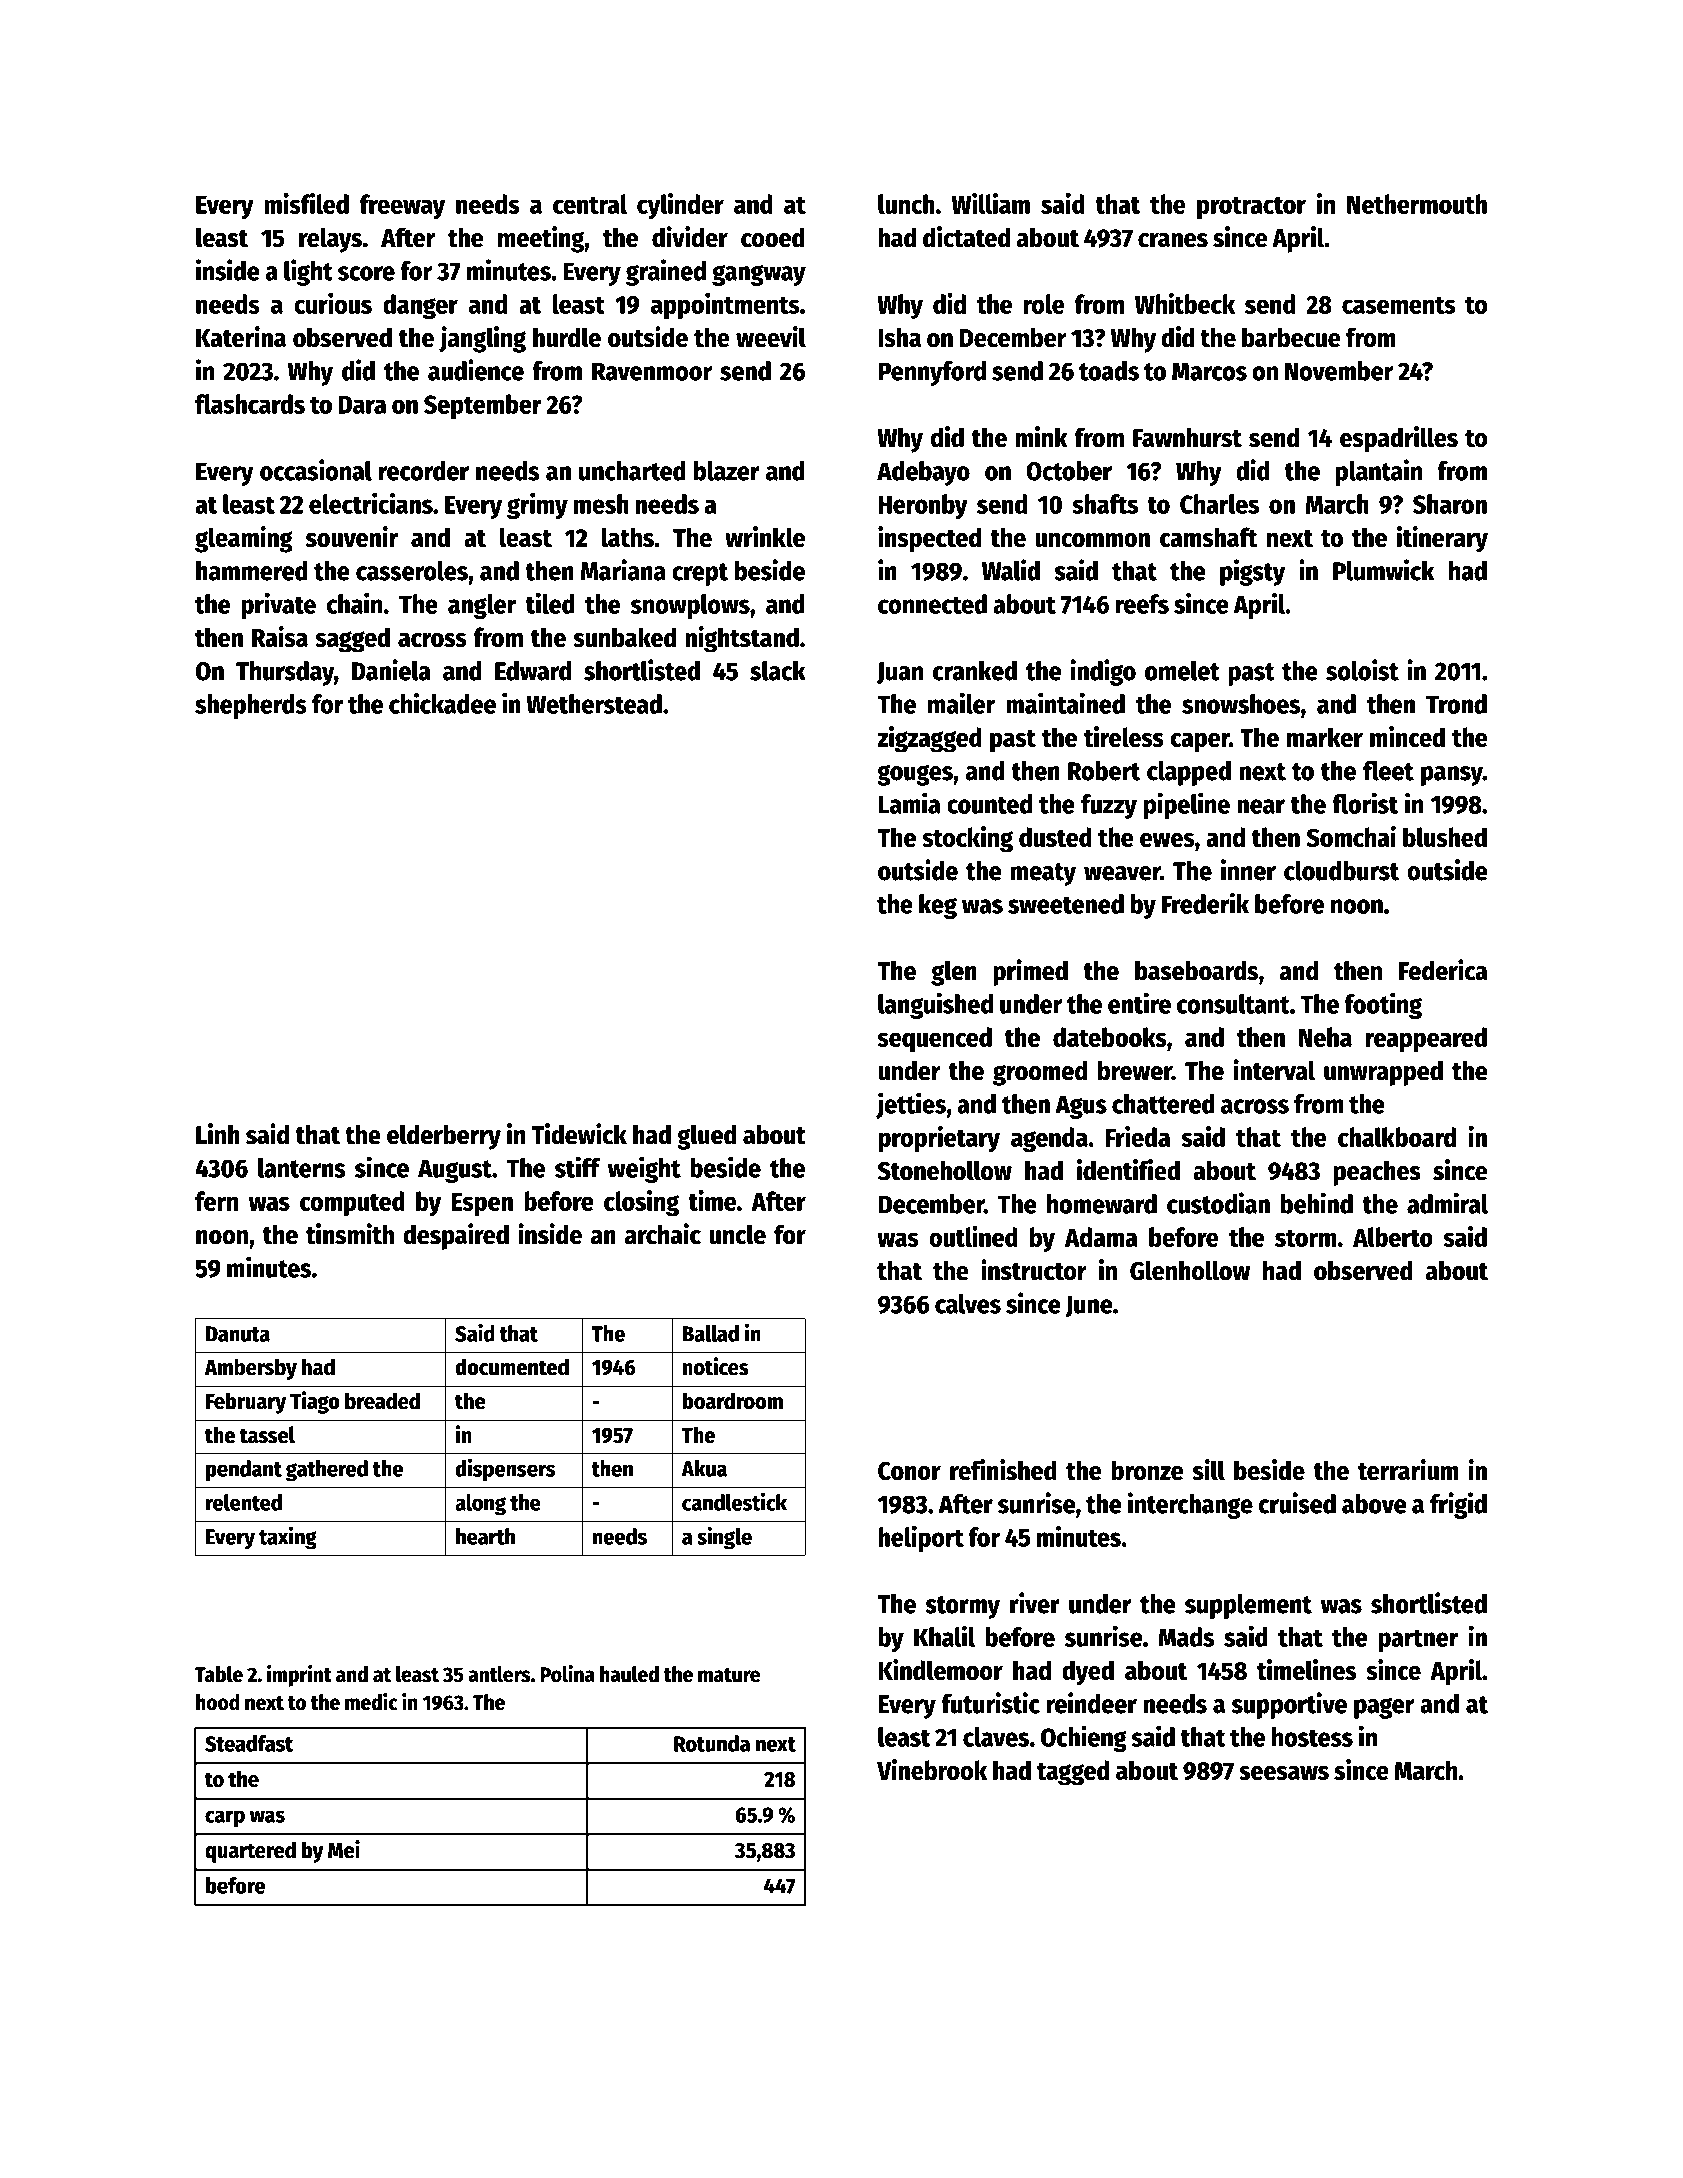 The width and height of the page is (1683, 2178). What do you see at coordinates (250, 1852) in the page?
I see `quartered` at bounding box center [250, 1852].
